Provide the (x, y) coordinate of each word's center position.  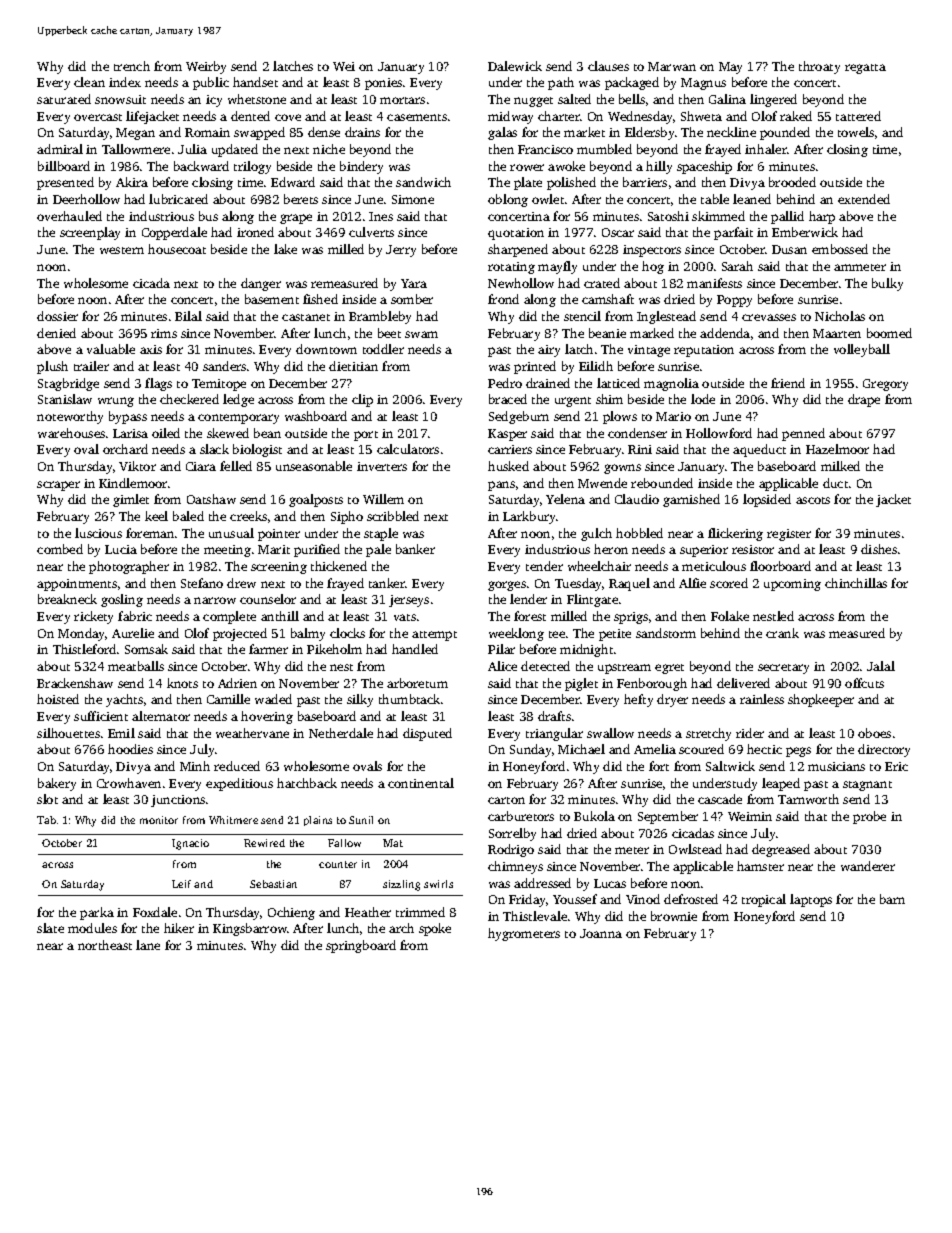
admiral (60, 149)
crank (782, 633)
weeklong (516, 634)
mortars (402, 100)
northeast (105, 945)
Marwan (672, 66)
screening (279, 568)
